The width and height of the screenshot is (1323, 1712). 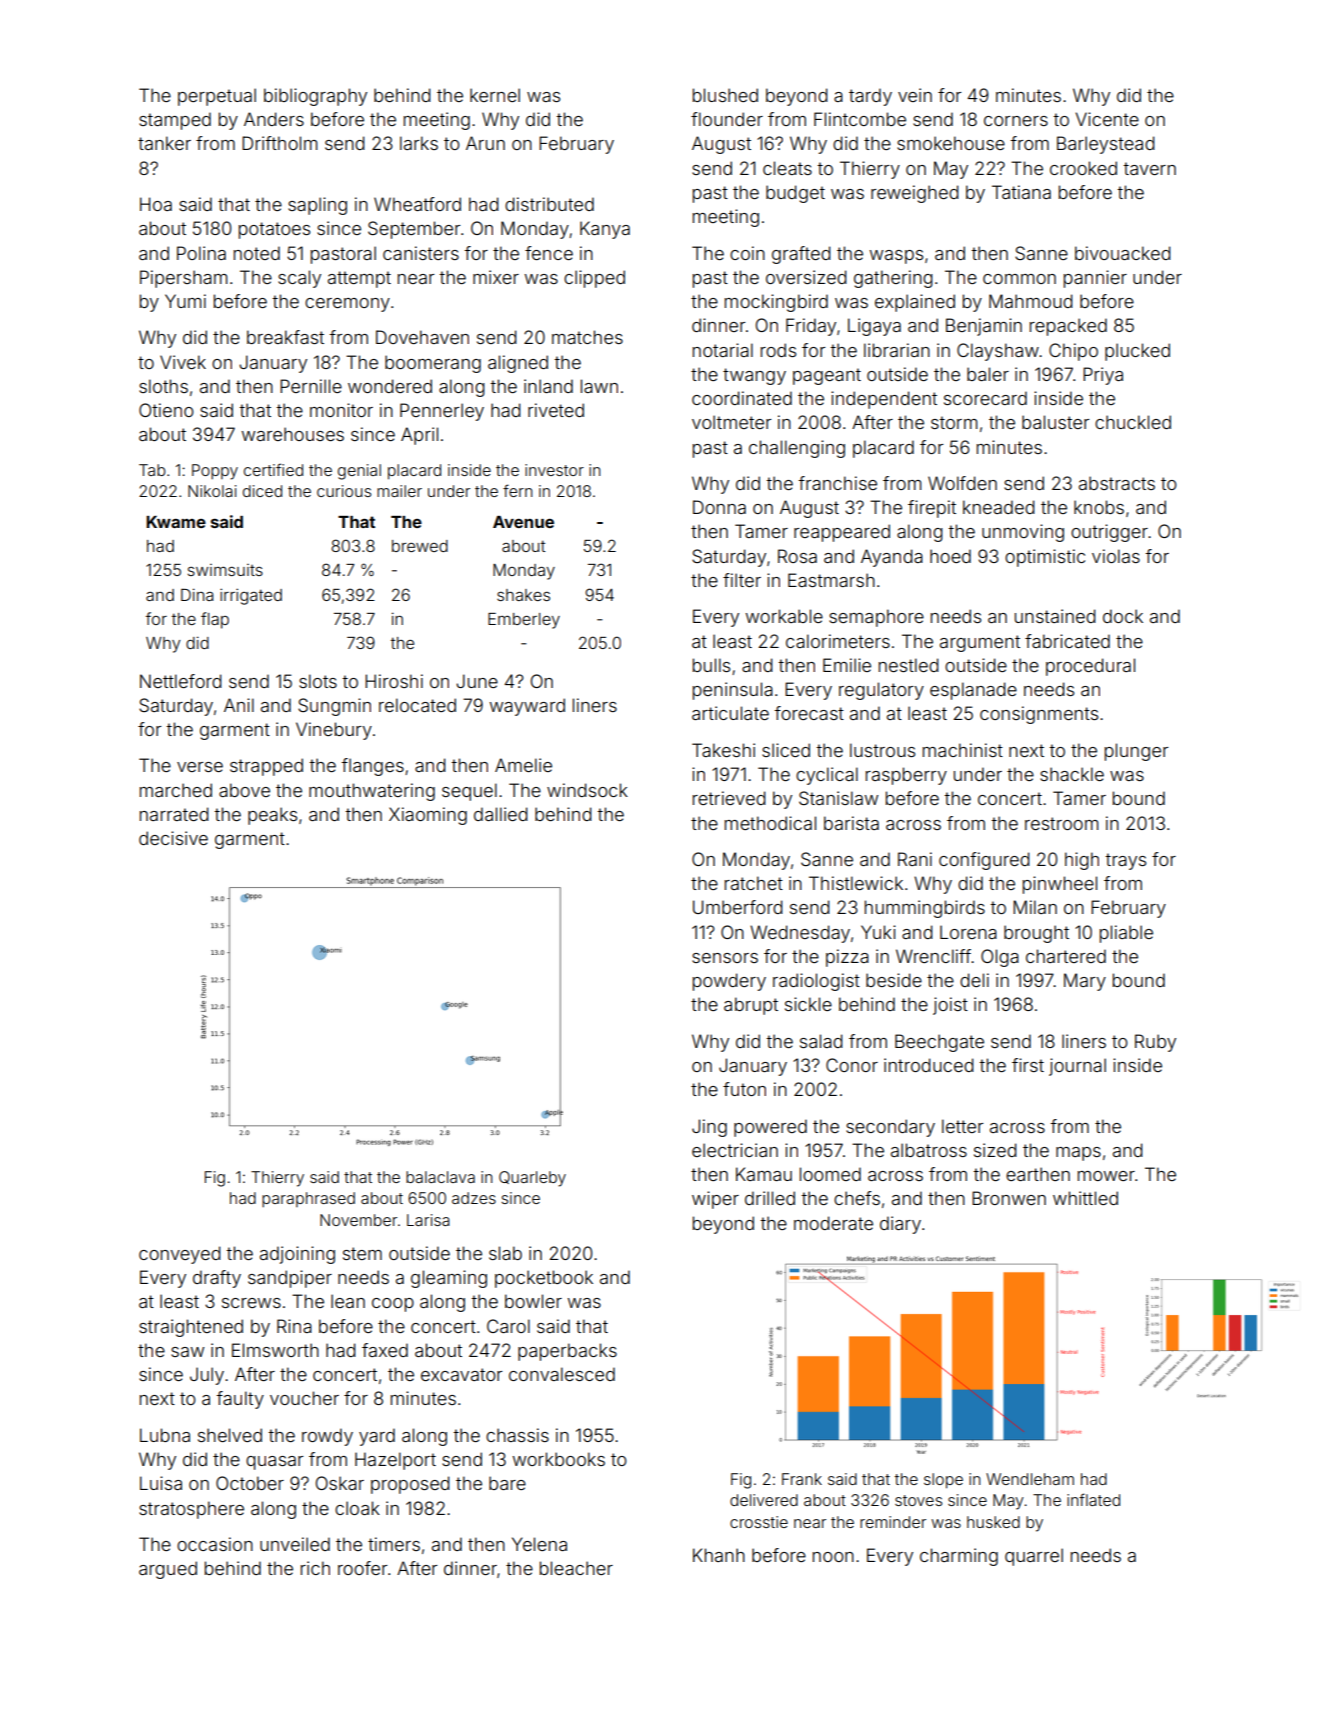 I want to click on warehouses, so click(x=293, y=434).
